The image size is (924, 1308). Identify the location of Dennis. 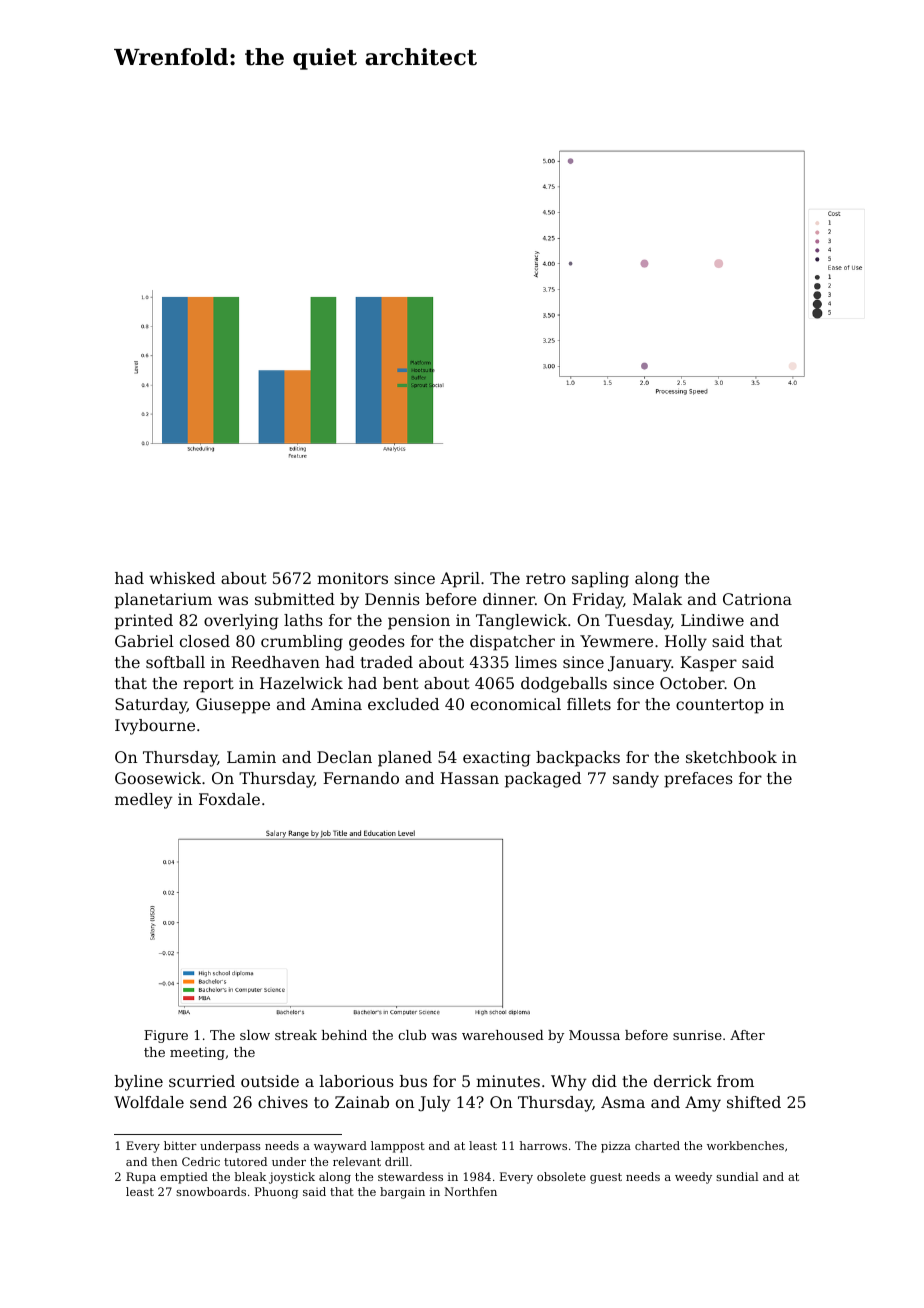
(392, 599).
